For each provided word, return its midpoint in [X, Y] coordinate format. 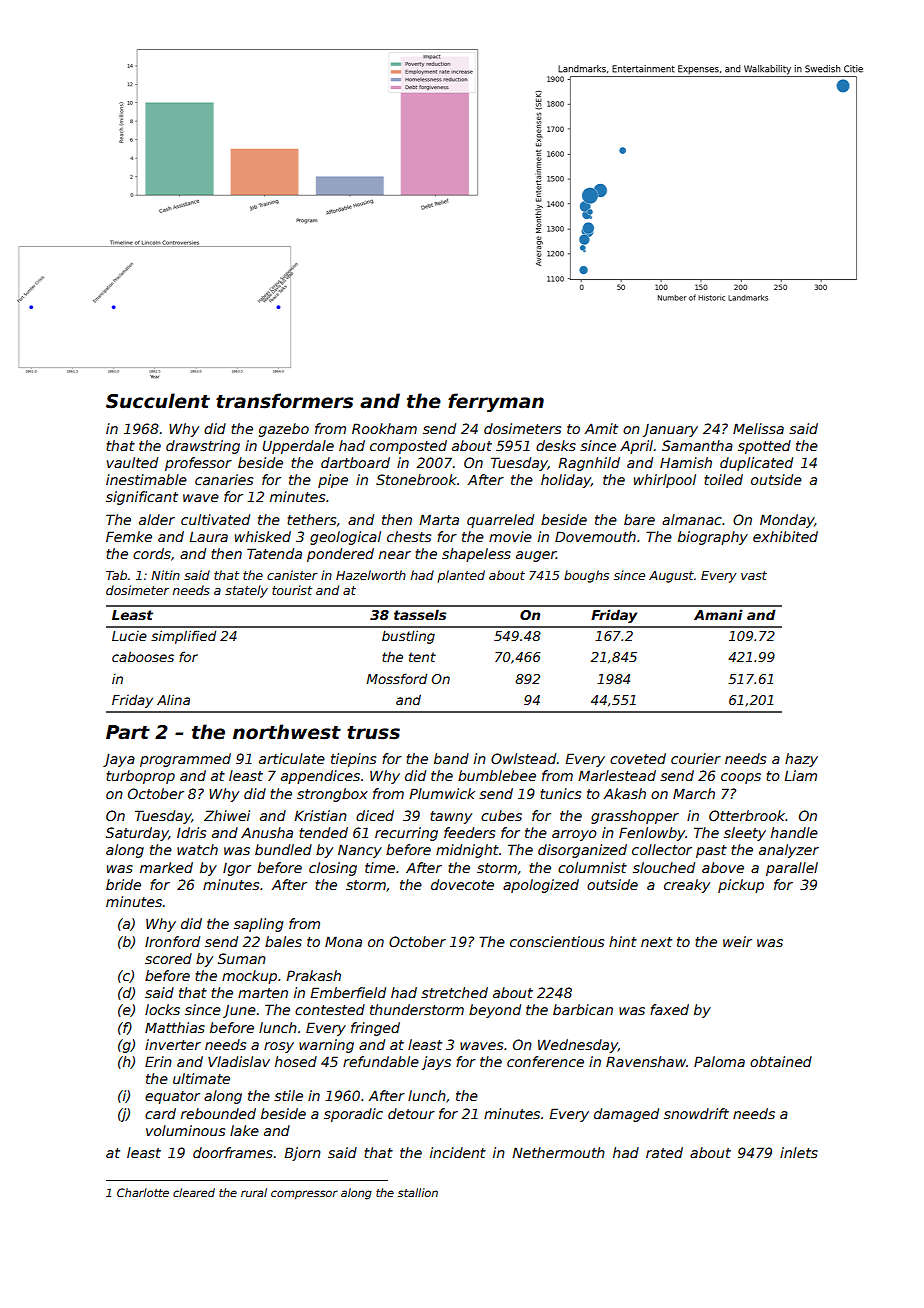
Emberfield [348, 992]
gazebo [284, 430]
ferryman [496, 402]
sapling [258, 925]
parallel [792, 869]
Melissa [758, 428]
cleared [194, 1192]
